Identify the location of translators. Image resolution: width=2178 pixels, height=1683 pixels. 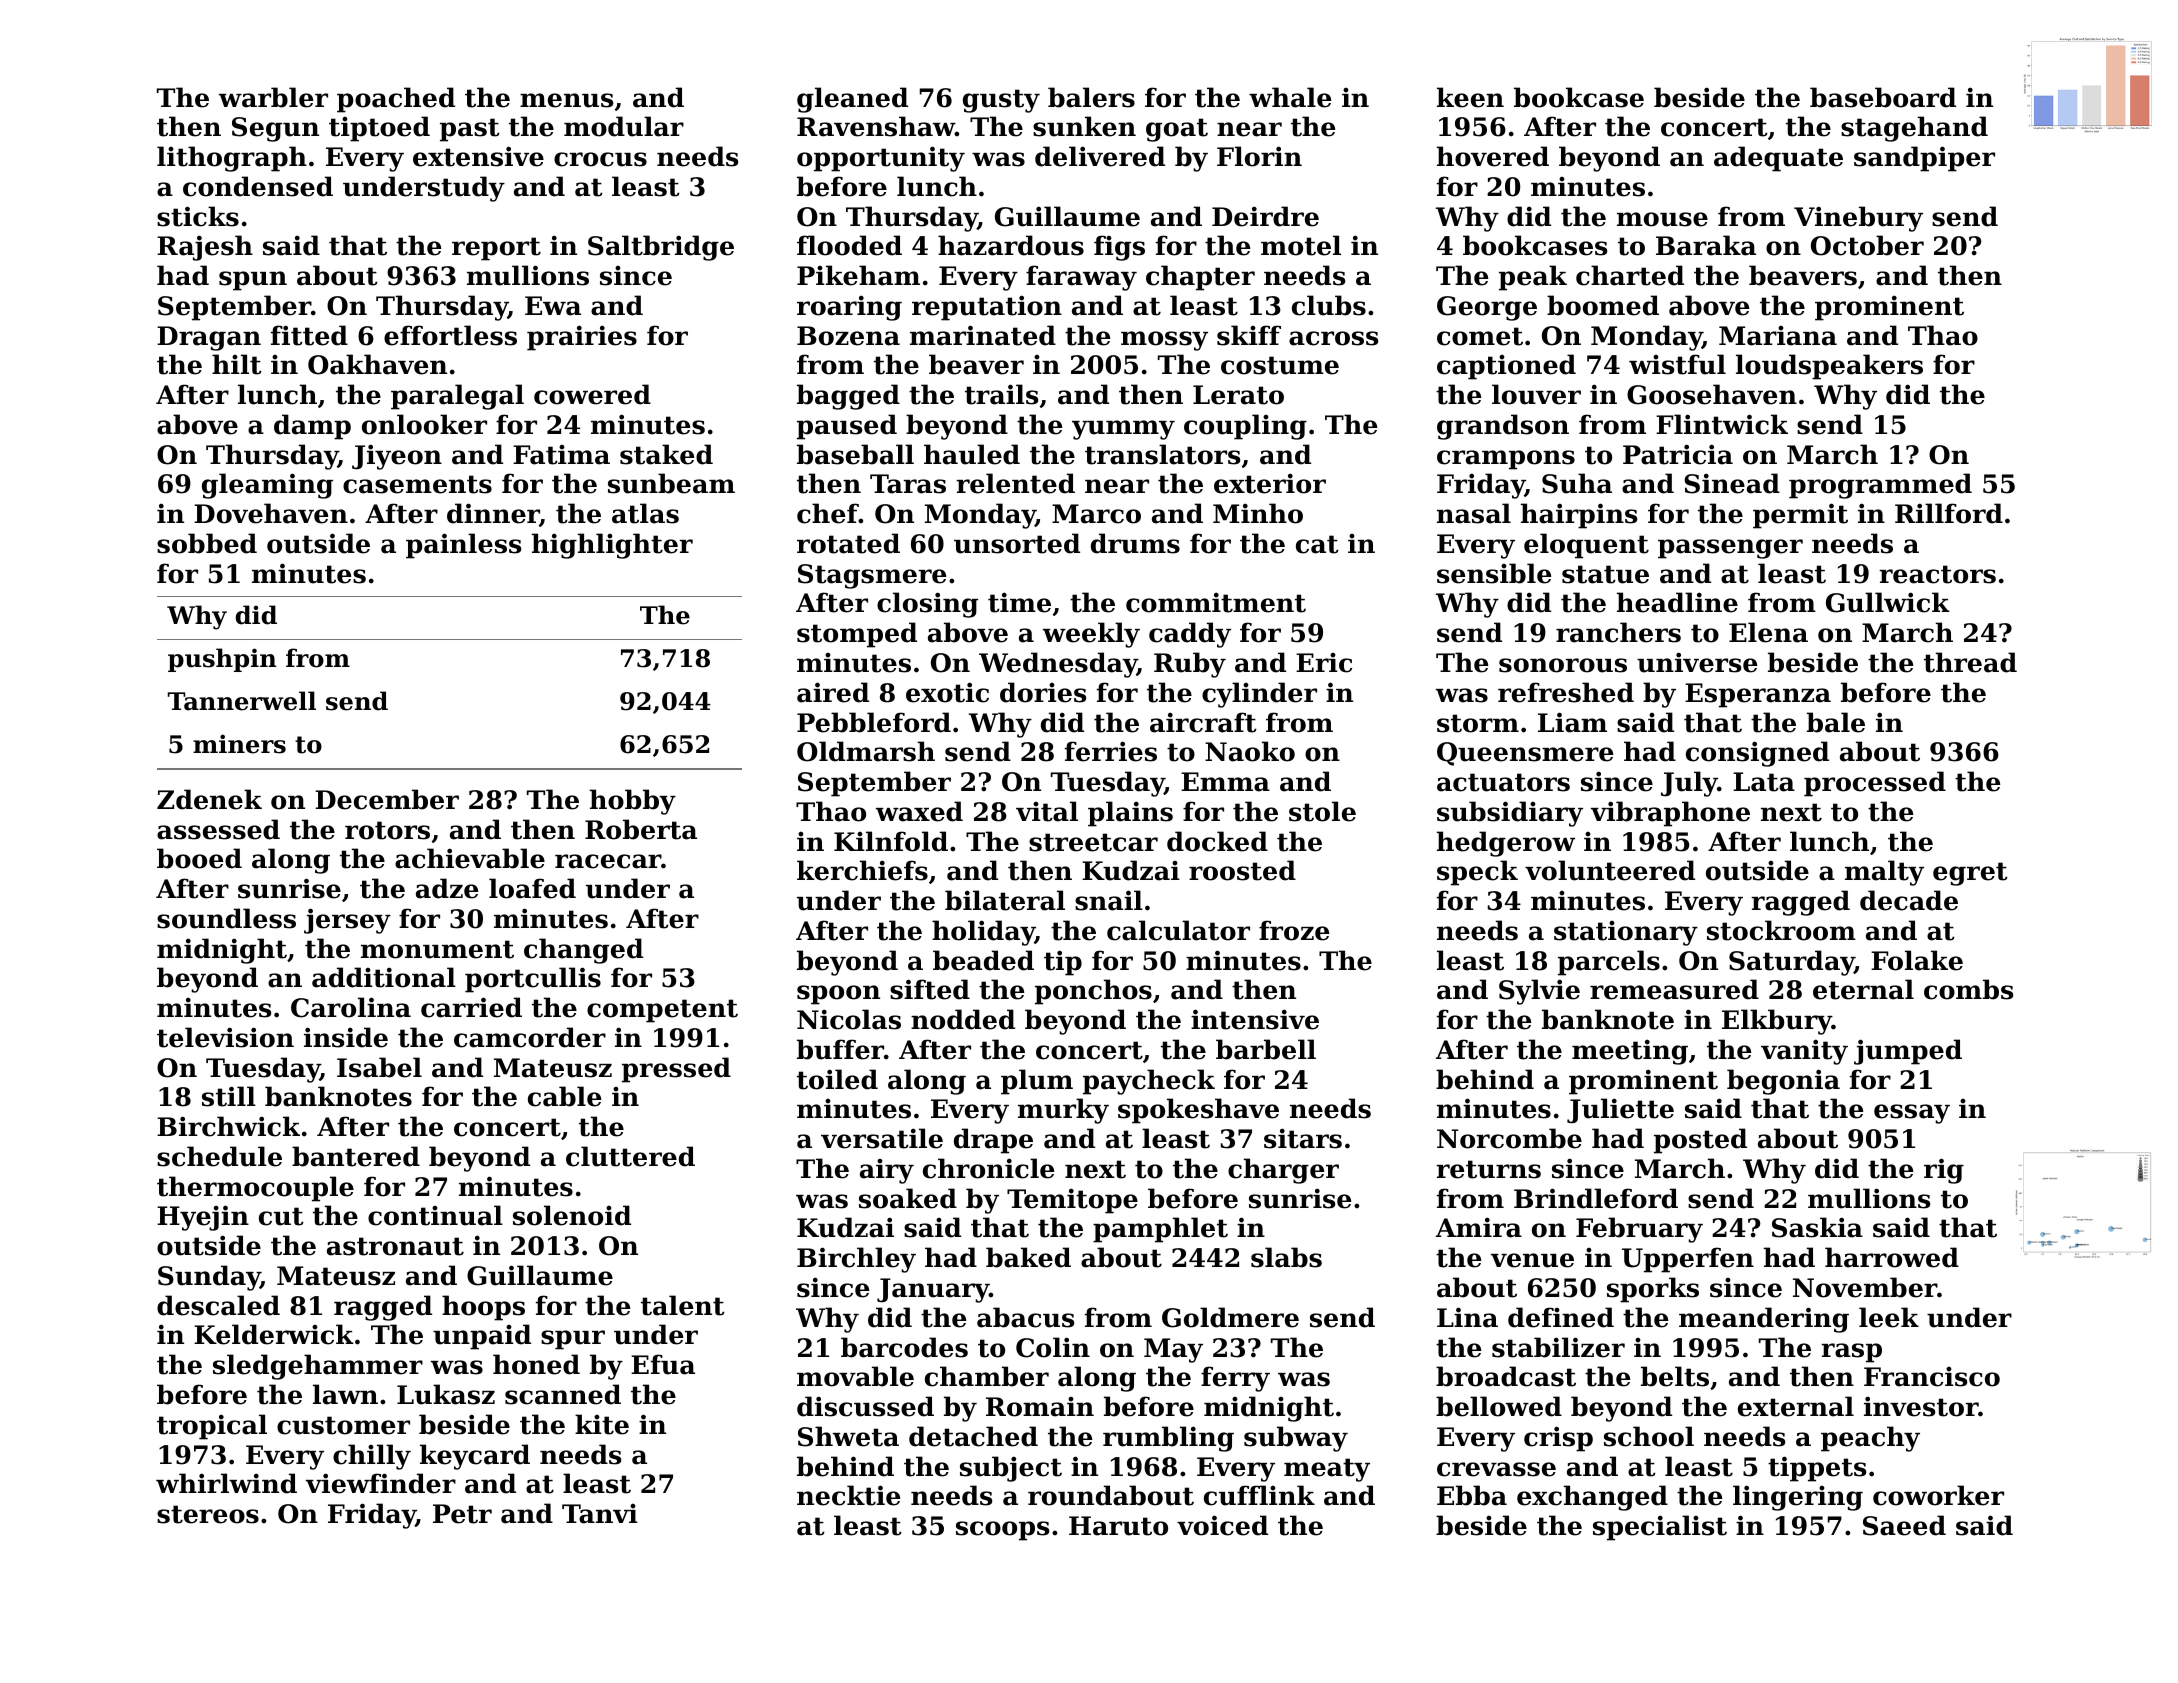
(1162, 454).
